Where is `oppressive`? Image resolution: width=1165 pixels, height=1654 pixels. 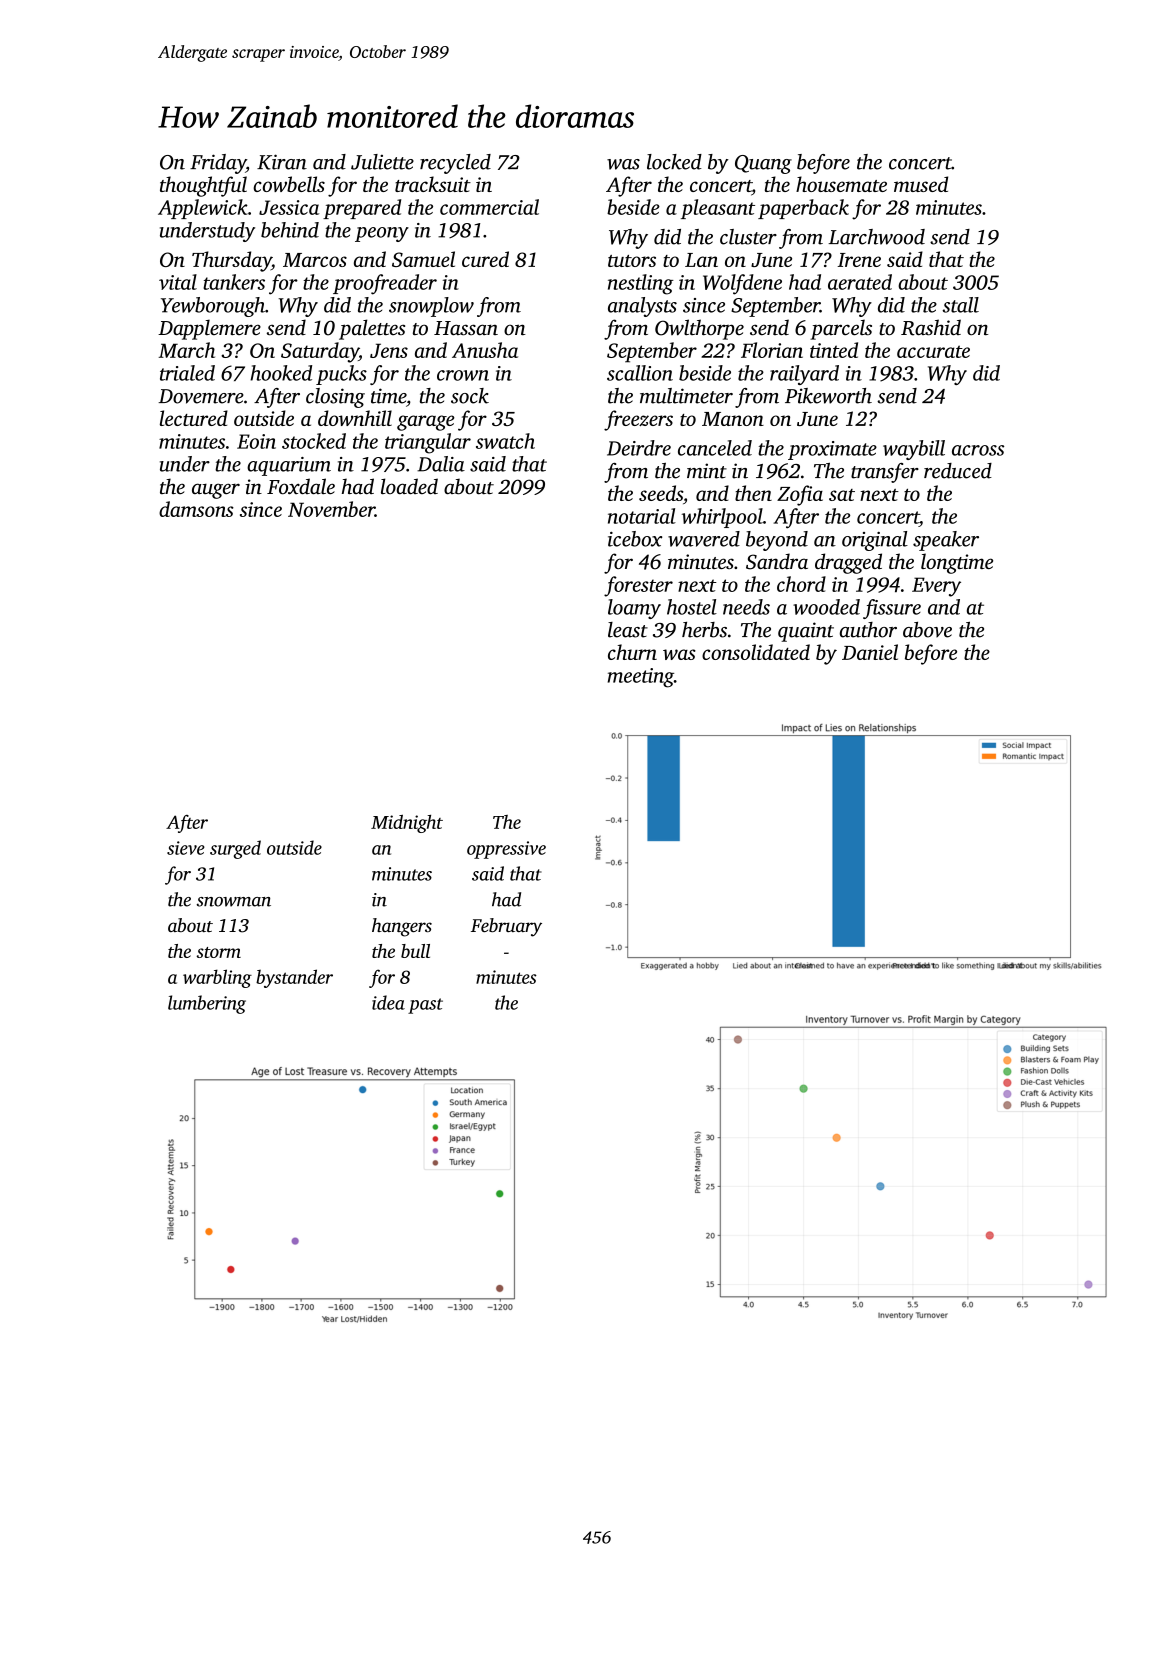
oppressive is located at coordinates (506, 850).
